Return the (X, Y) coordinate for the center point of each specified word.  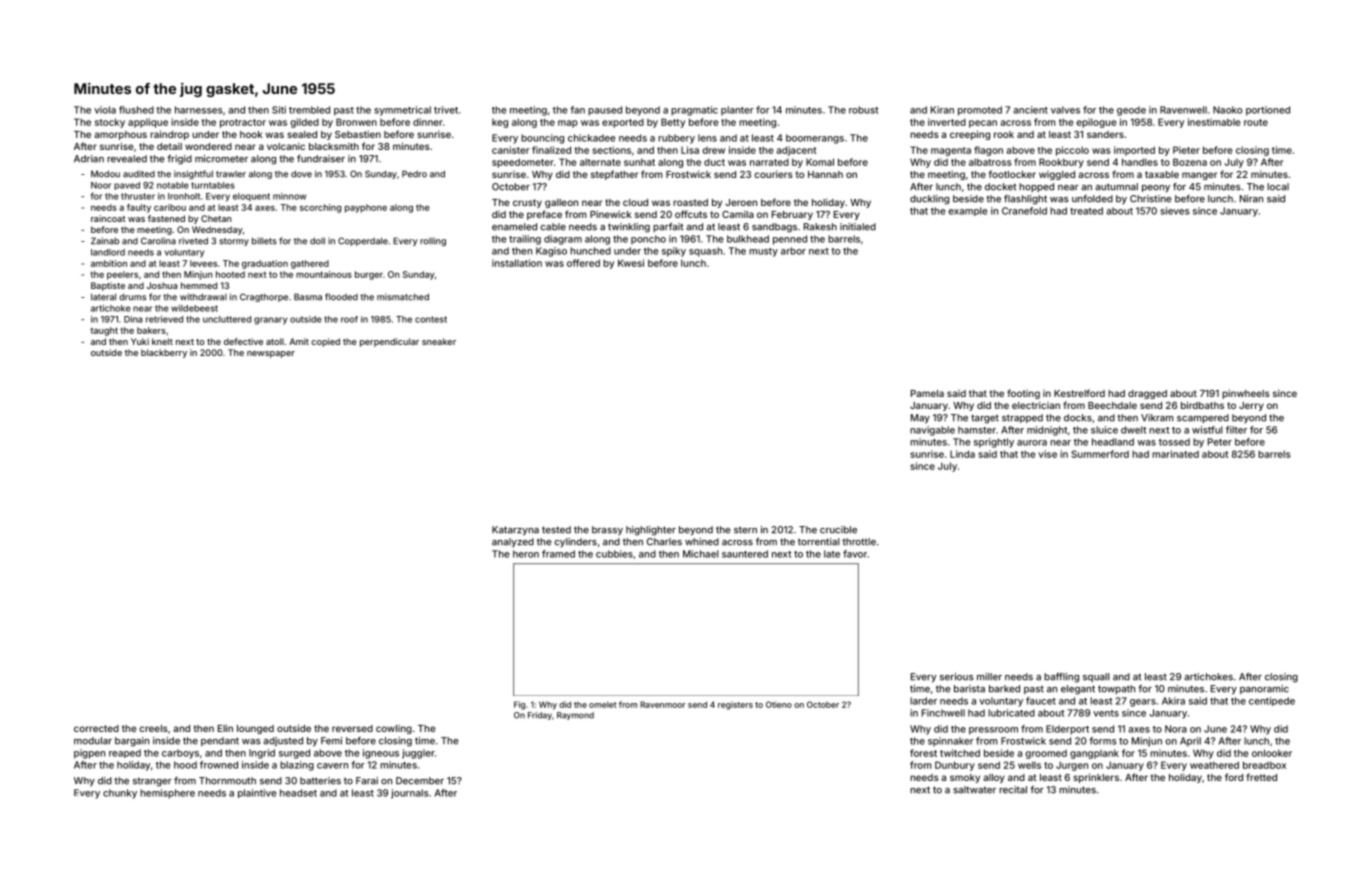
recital (1013, 790)
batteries (320, 781)
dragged (1147, 394)
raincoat (108, 218)
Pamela (927, 393)
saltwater (974, 790)
